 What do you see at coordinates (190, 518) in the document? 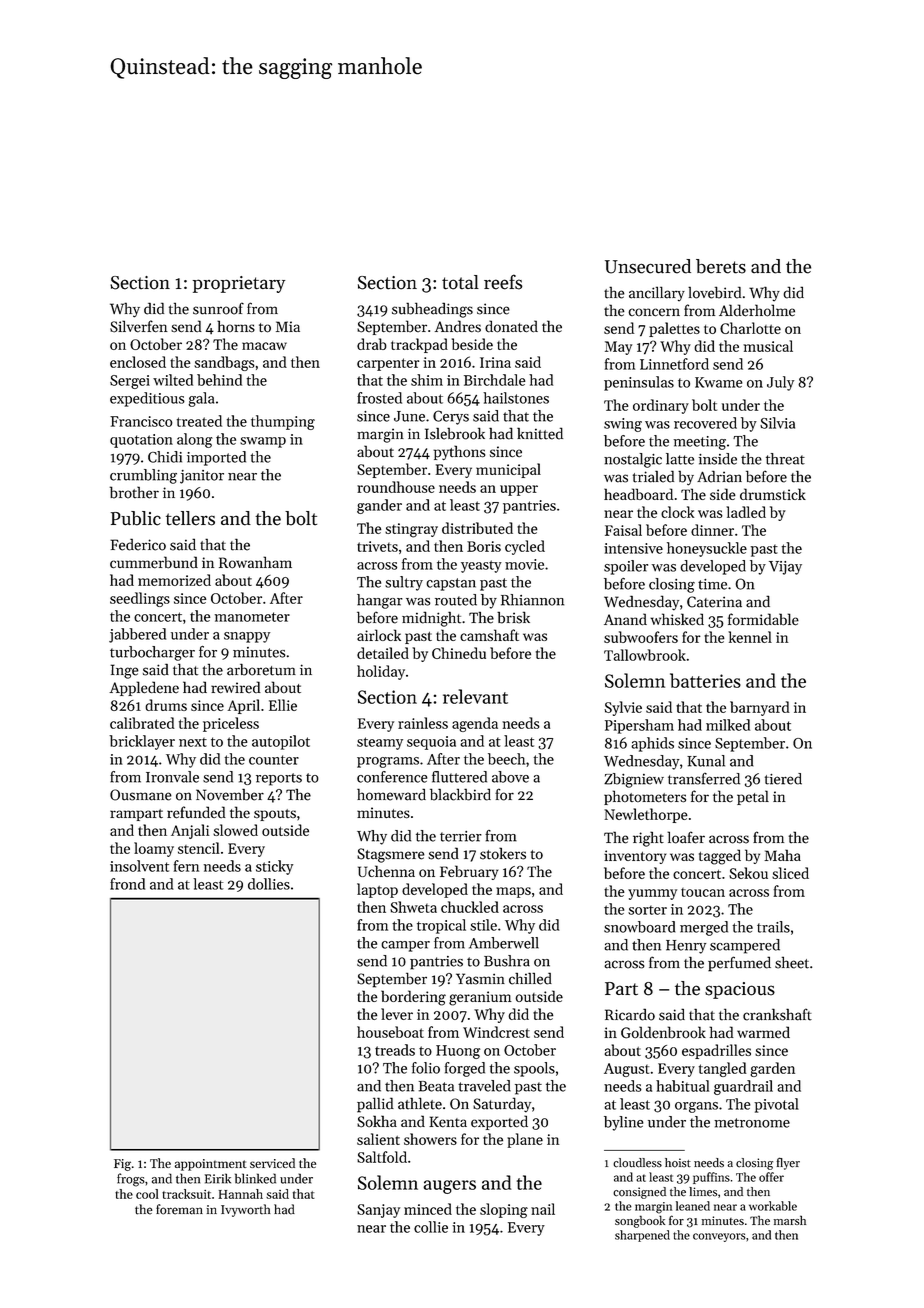
I see `tellers` at bounding box center [190, 518].
